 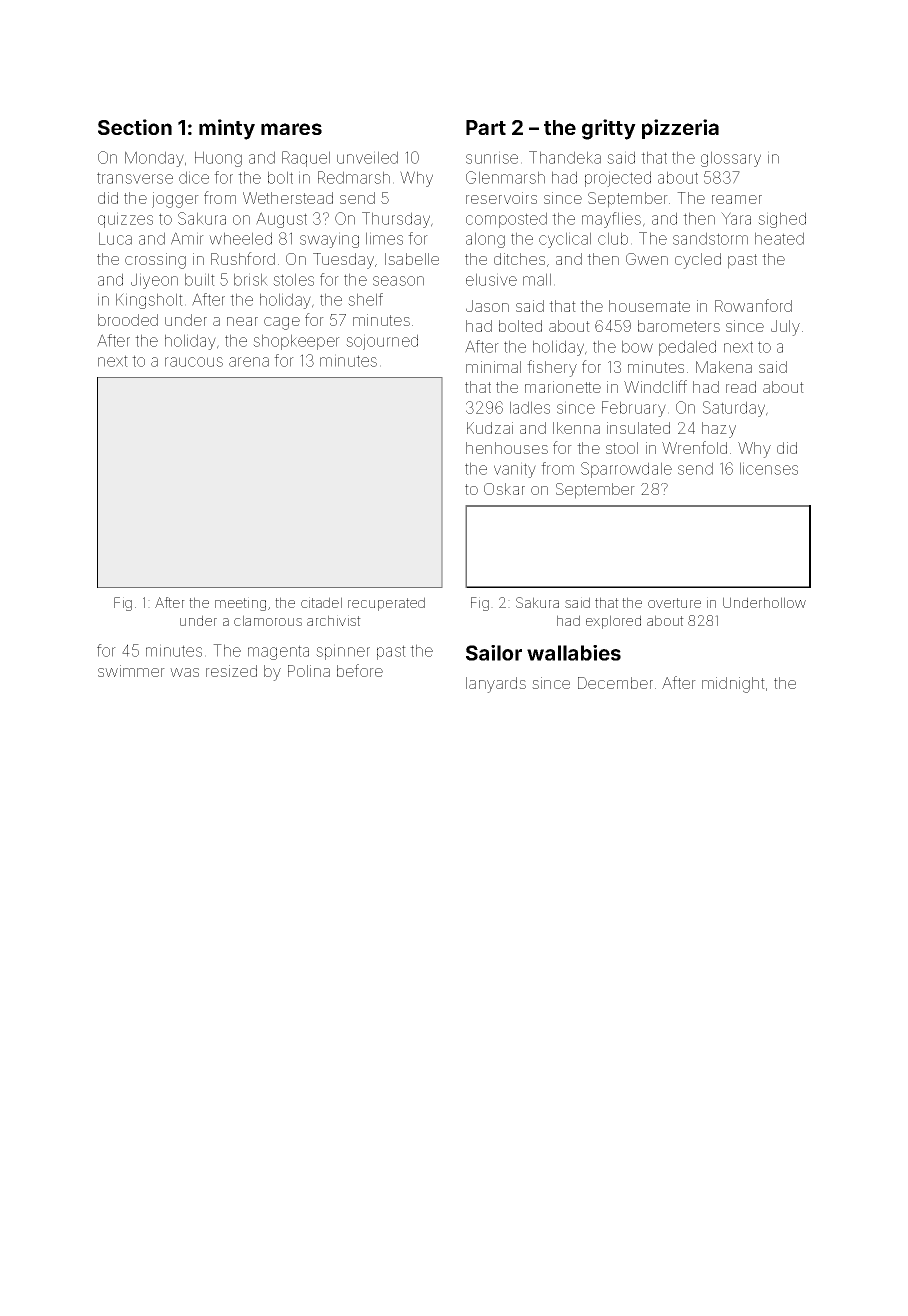 What do you see at coordinates (731, 159) in the page?
I see `glossary` at bounding box center [731, 159].
